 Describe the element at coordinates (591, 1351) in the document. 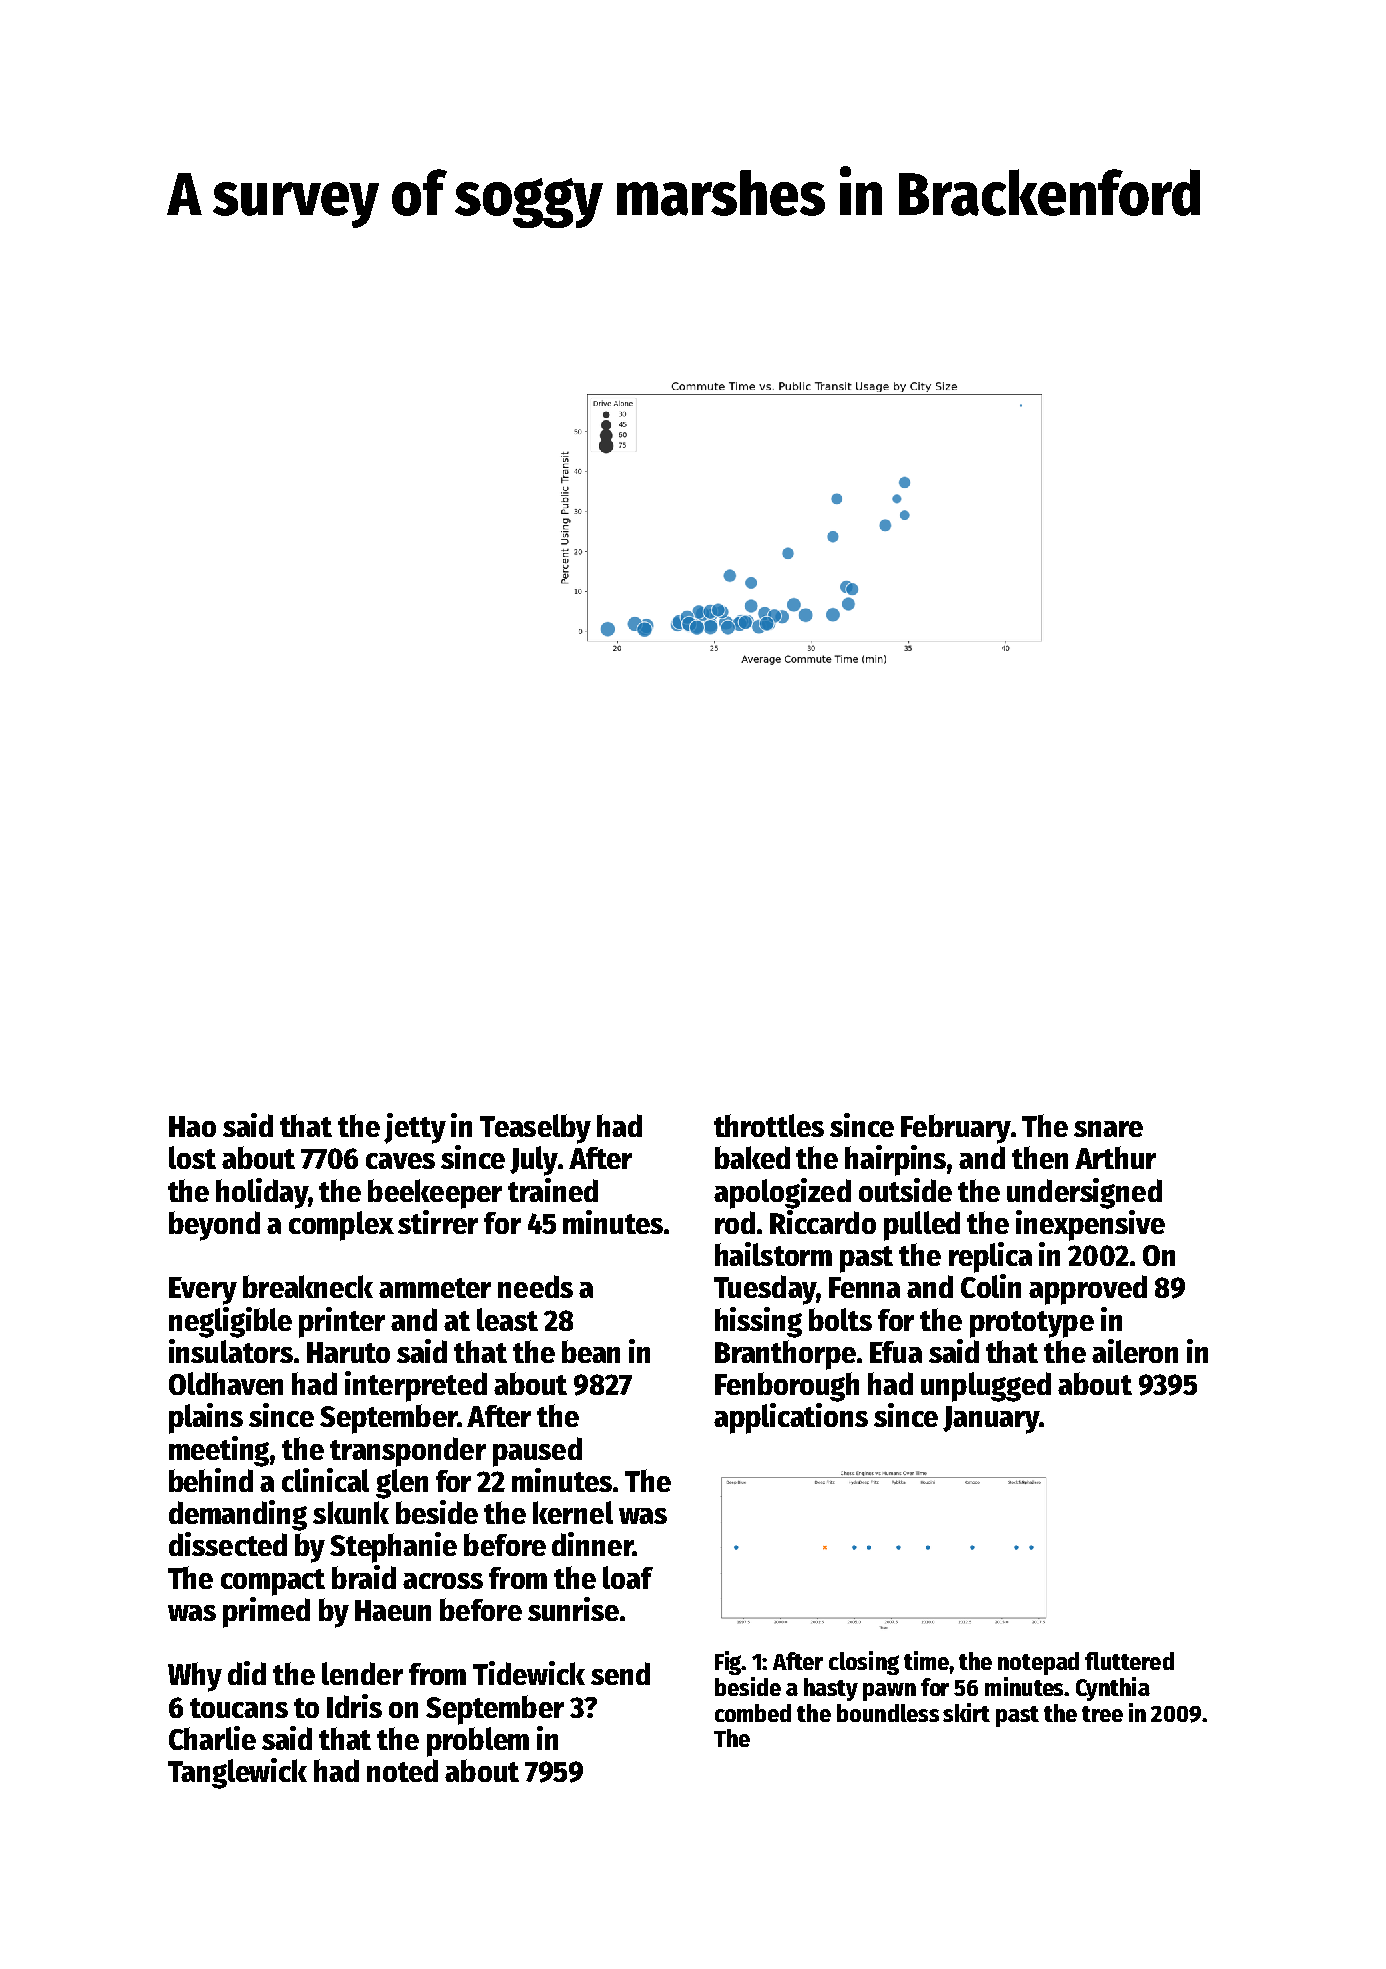

I see `bean` at that location.
